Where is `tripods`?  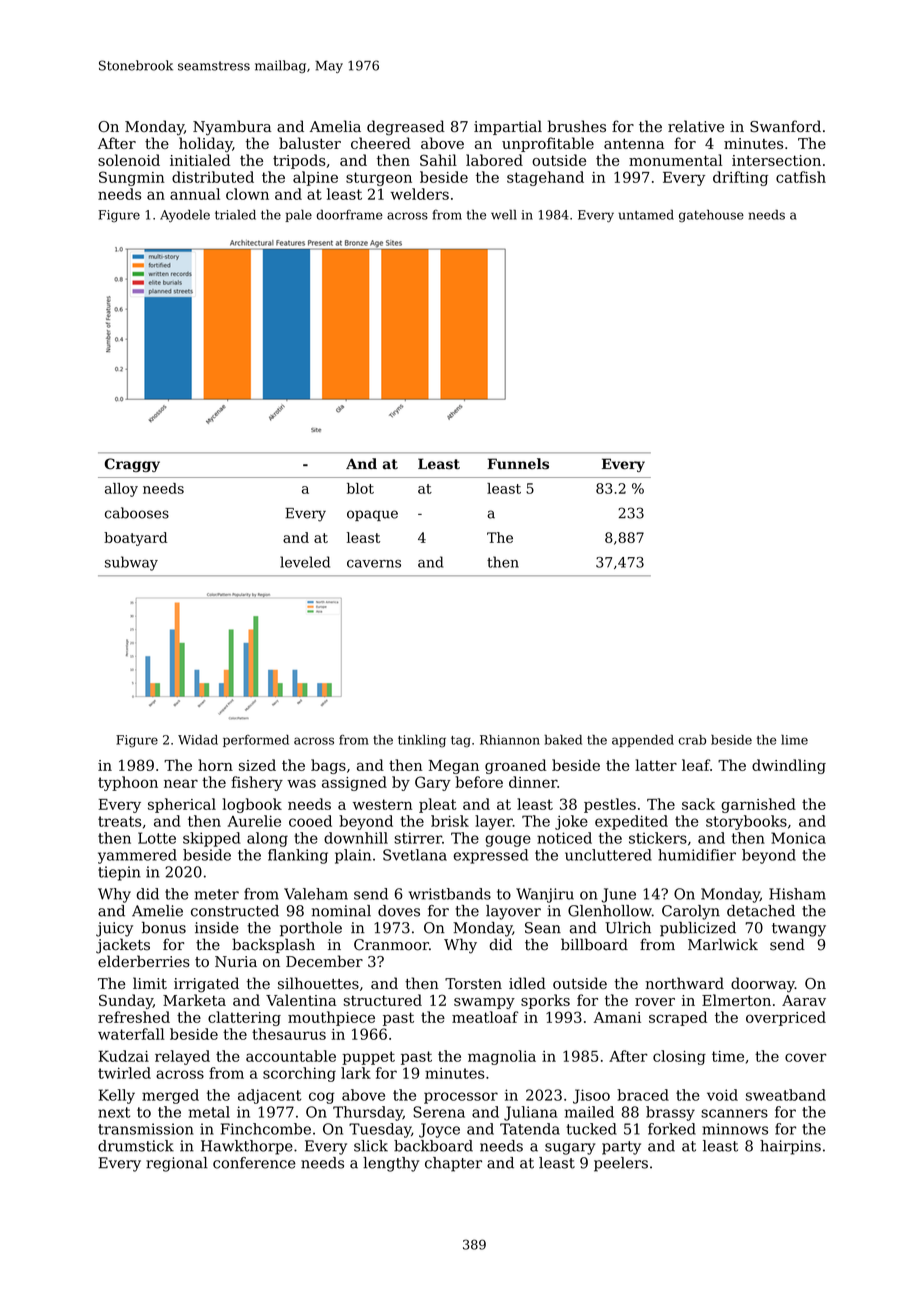 tripods is located at coordinates (299, 161).
